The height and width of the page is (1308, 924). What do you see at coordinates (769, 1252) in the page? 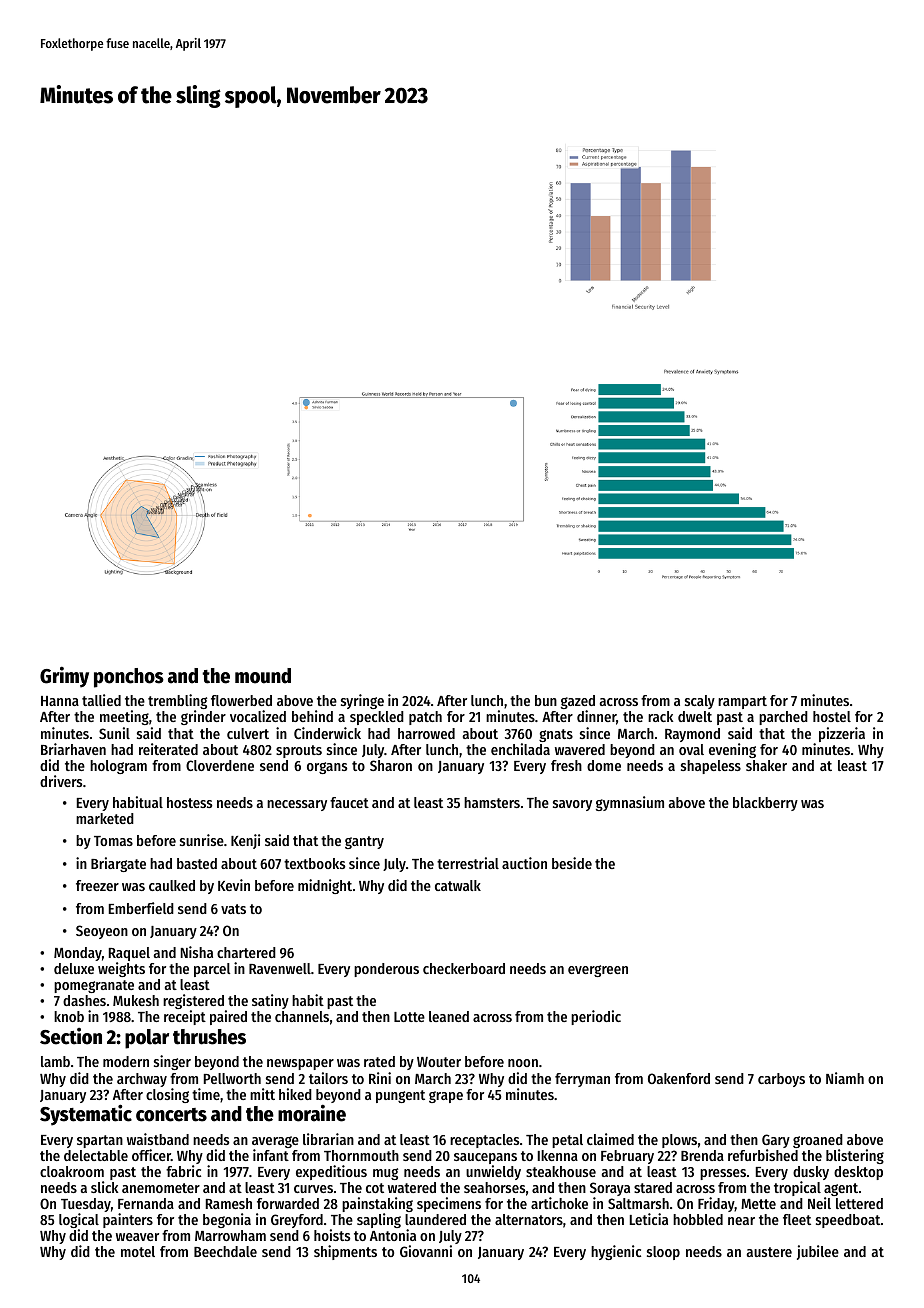
I see `austere` at bounding box center [769, 1252].
